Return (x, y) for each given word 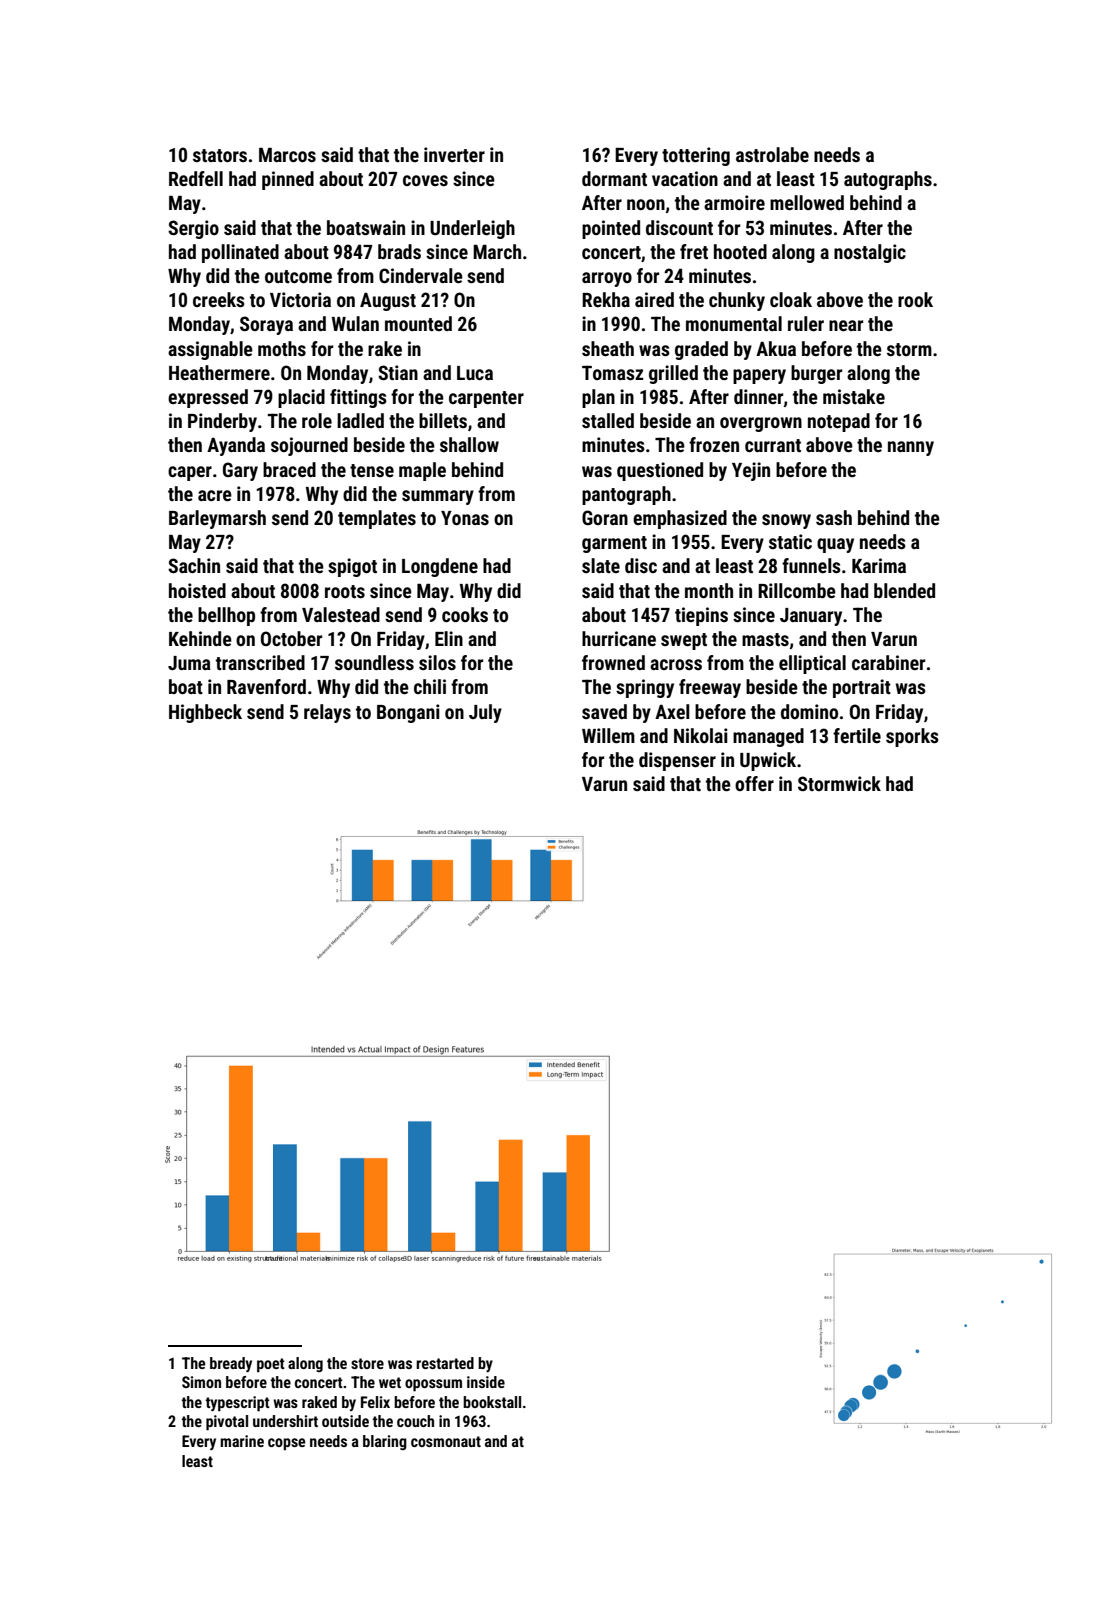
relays (327, 713)
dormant (614, 178)
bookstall (492, 1402)
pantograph (626, 495)
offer (754, 783)
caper (190, 473)
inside (486, 1382)
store (367, 1363)
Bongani (408, 713)
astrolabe (772, 154)
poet (271, 1365)
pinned (288, 180)
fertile (857, 735)
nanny (911, 448)
